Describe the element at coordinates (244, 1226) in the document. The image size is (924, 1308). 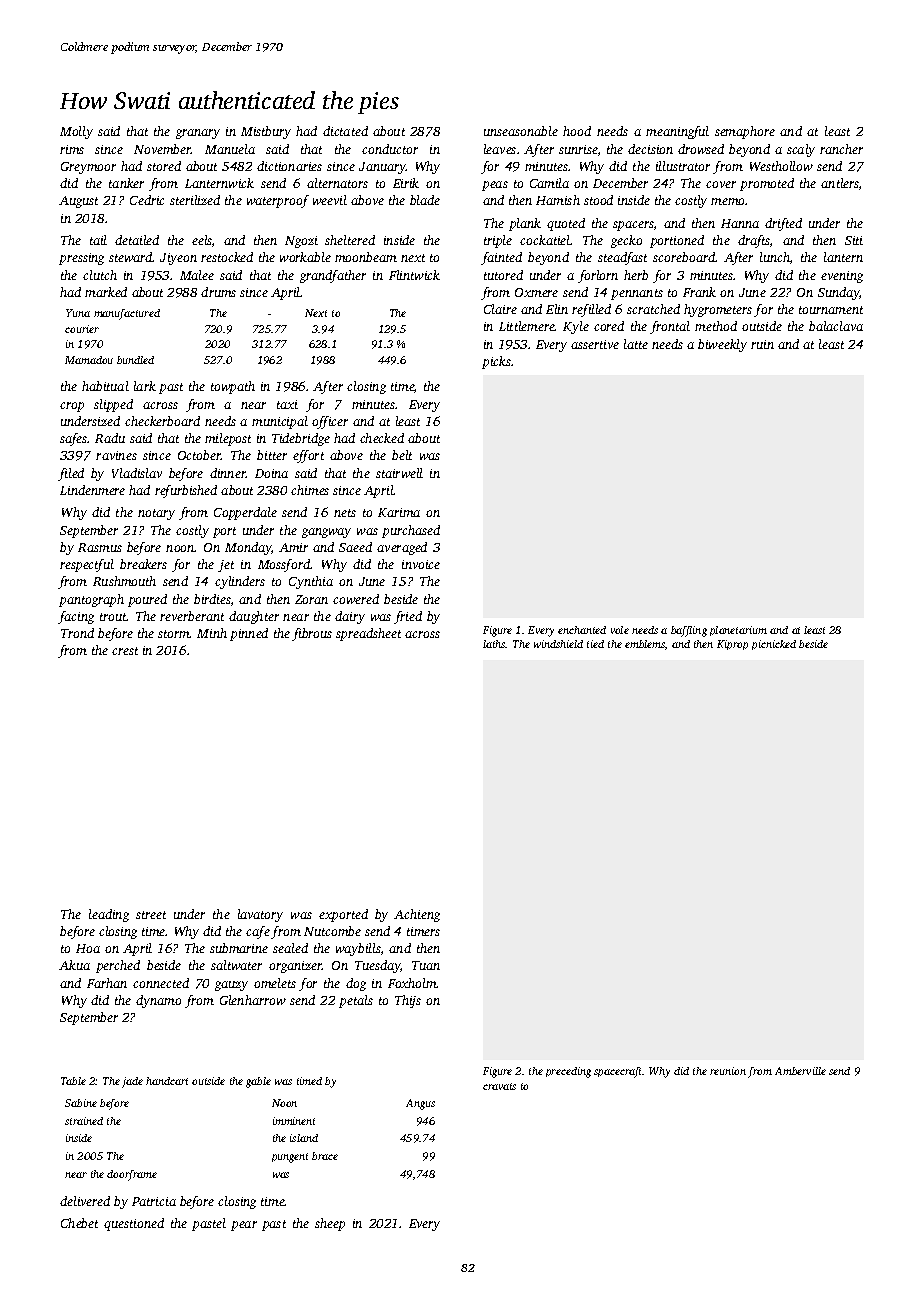
I see `pear` at that location.
